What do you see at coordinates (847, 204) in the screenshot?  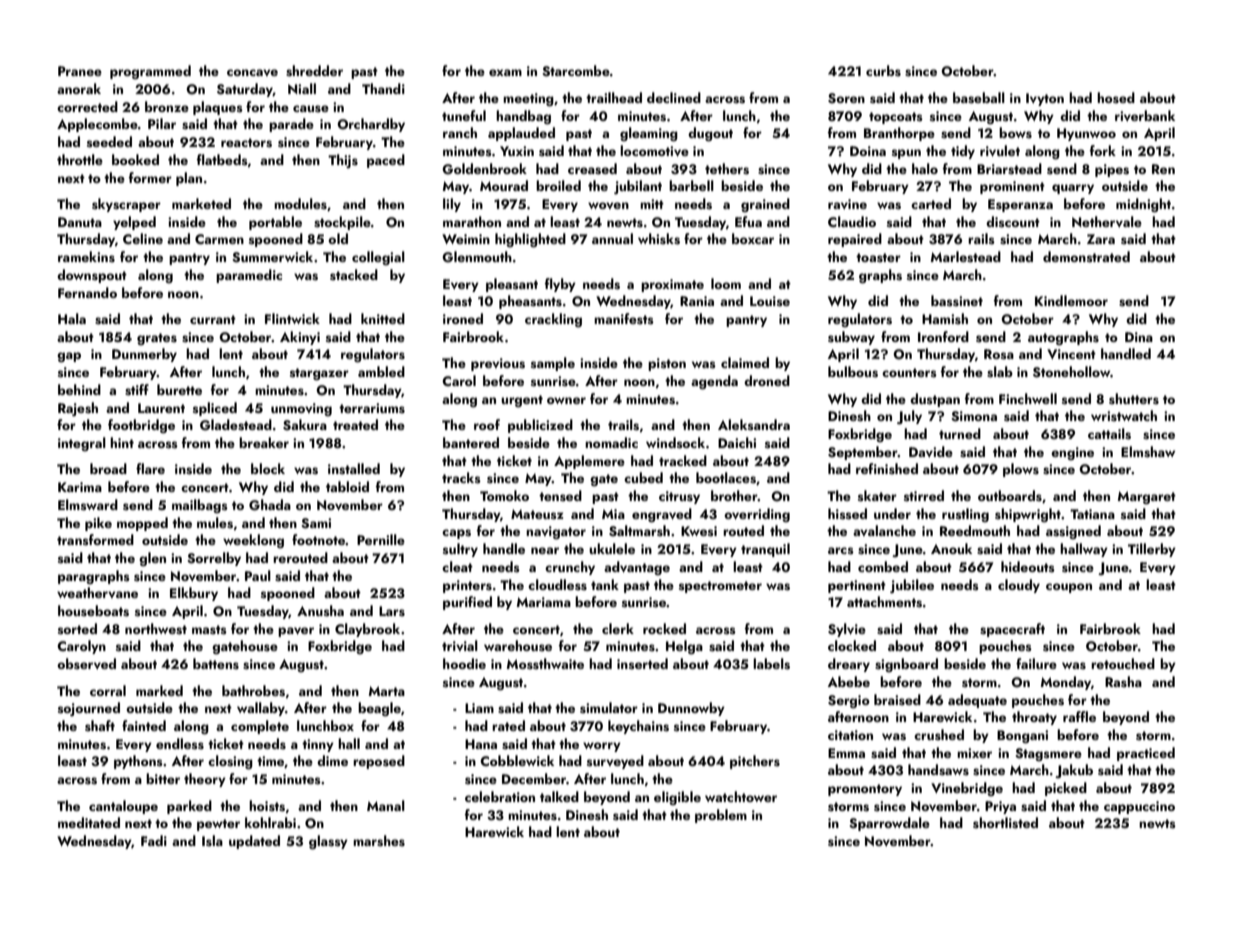 I see `ravine` at bounding box center [847, 204].
